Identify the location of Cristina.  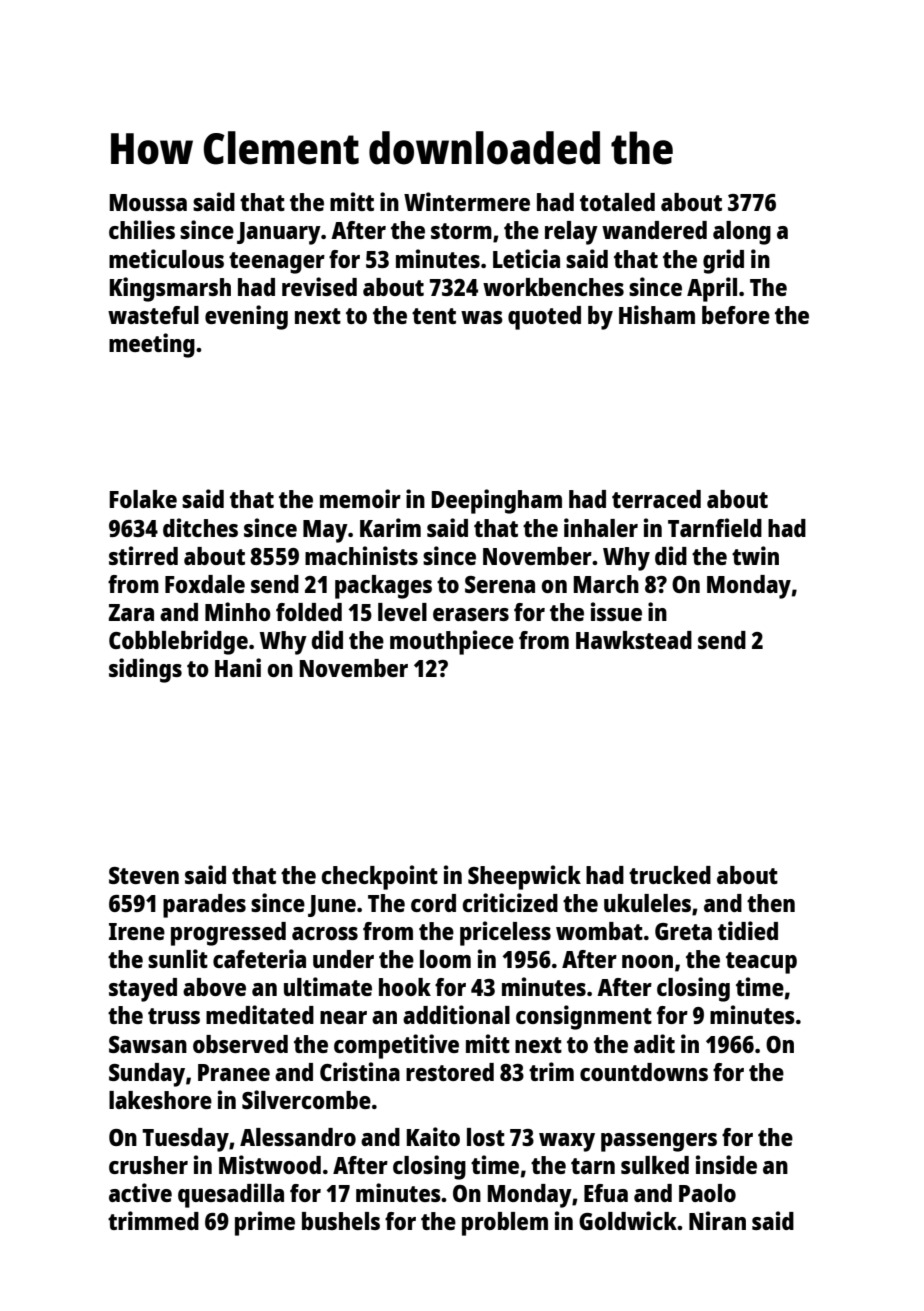
(360, 1071).
